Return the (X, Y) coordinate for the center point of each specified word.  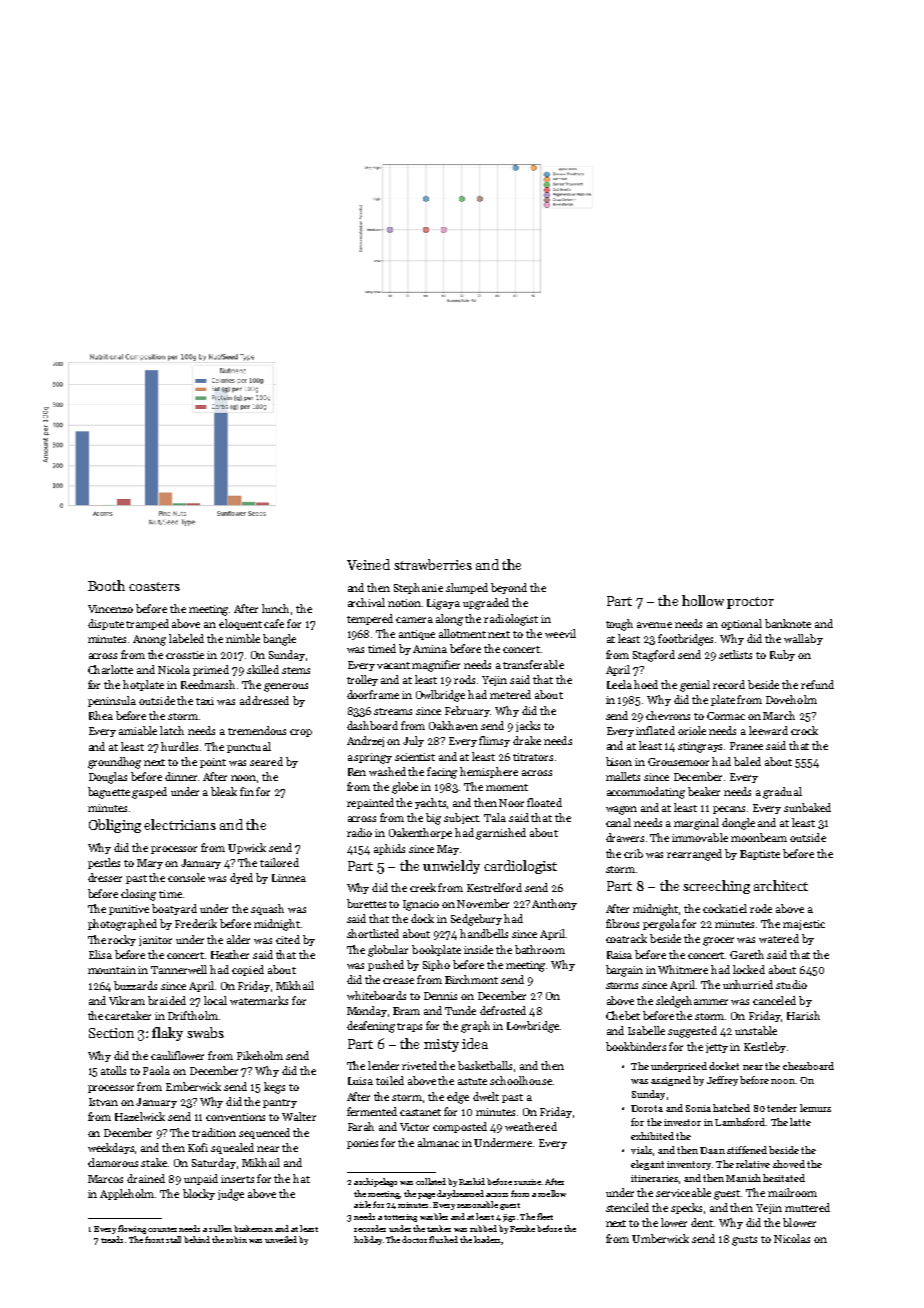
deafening (371, 1027)
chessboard (808, 1066)
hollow (703, 600)
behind (197, 1239)
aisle (362, 1204)
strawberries (433, 564)
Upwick (247, 848)
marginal (696, 824)
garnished (501, 834)
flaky (167, 1034)
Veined (368, 564)
